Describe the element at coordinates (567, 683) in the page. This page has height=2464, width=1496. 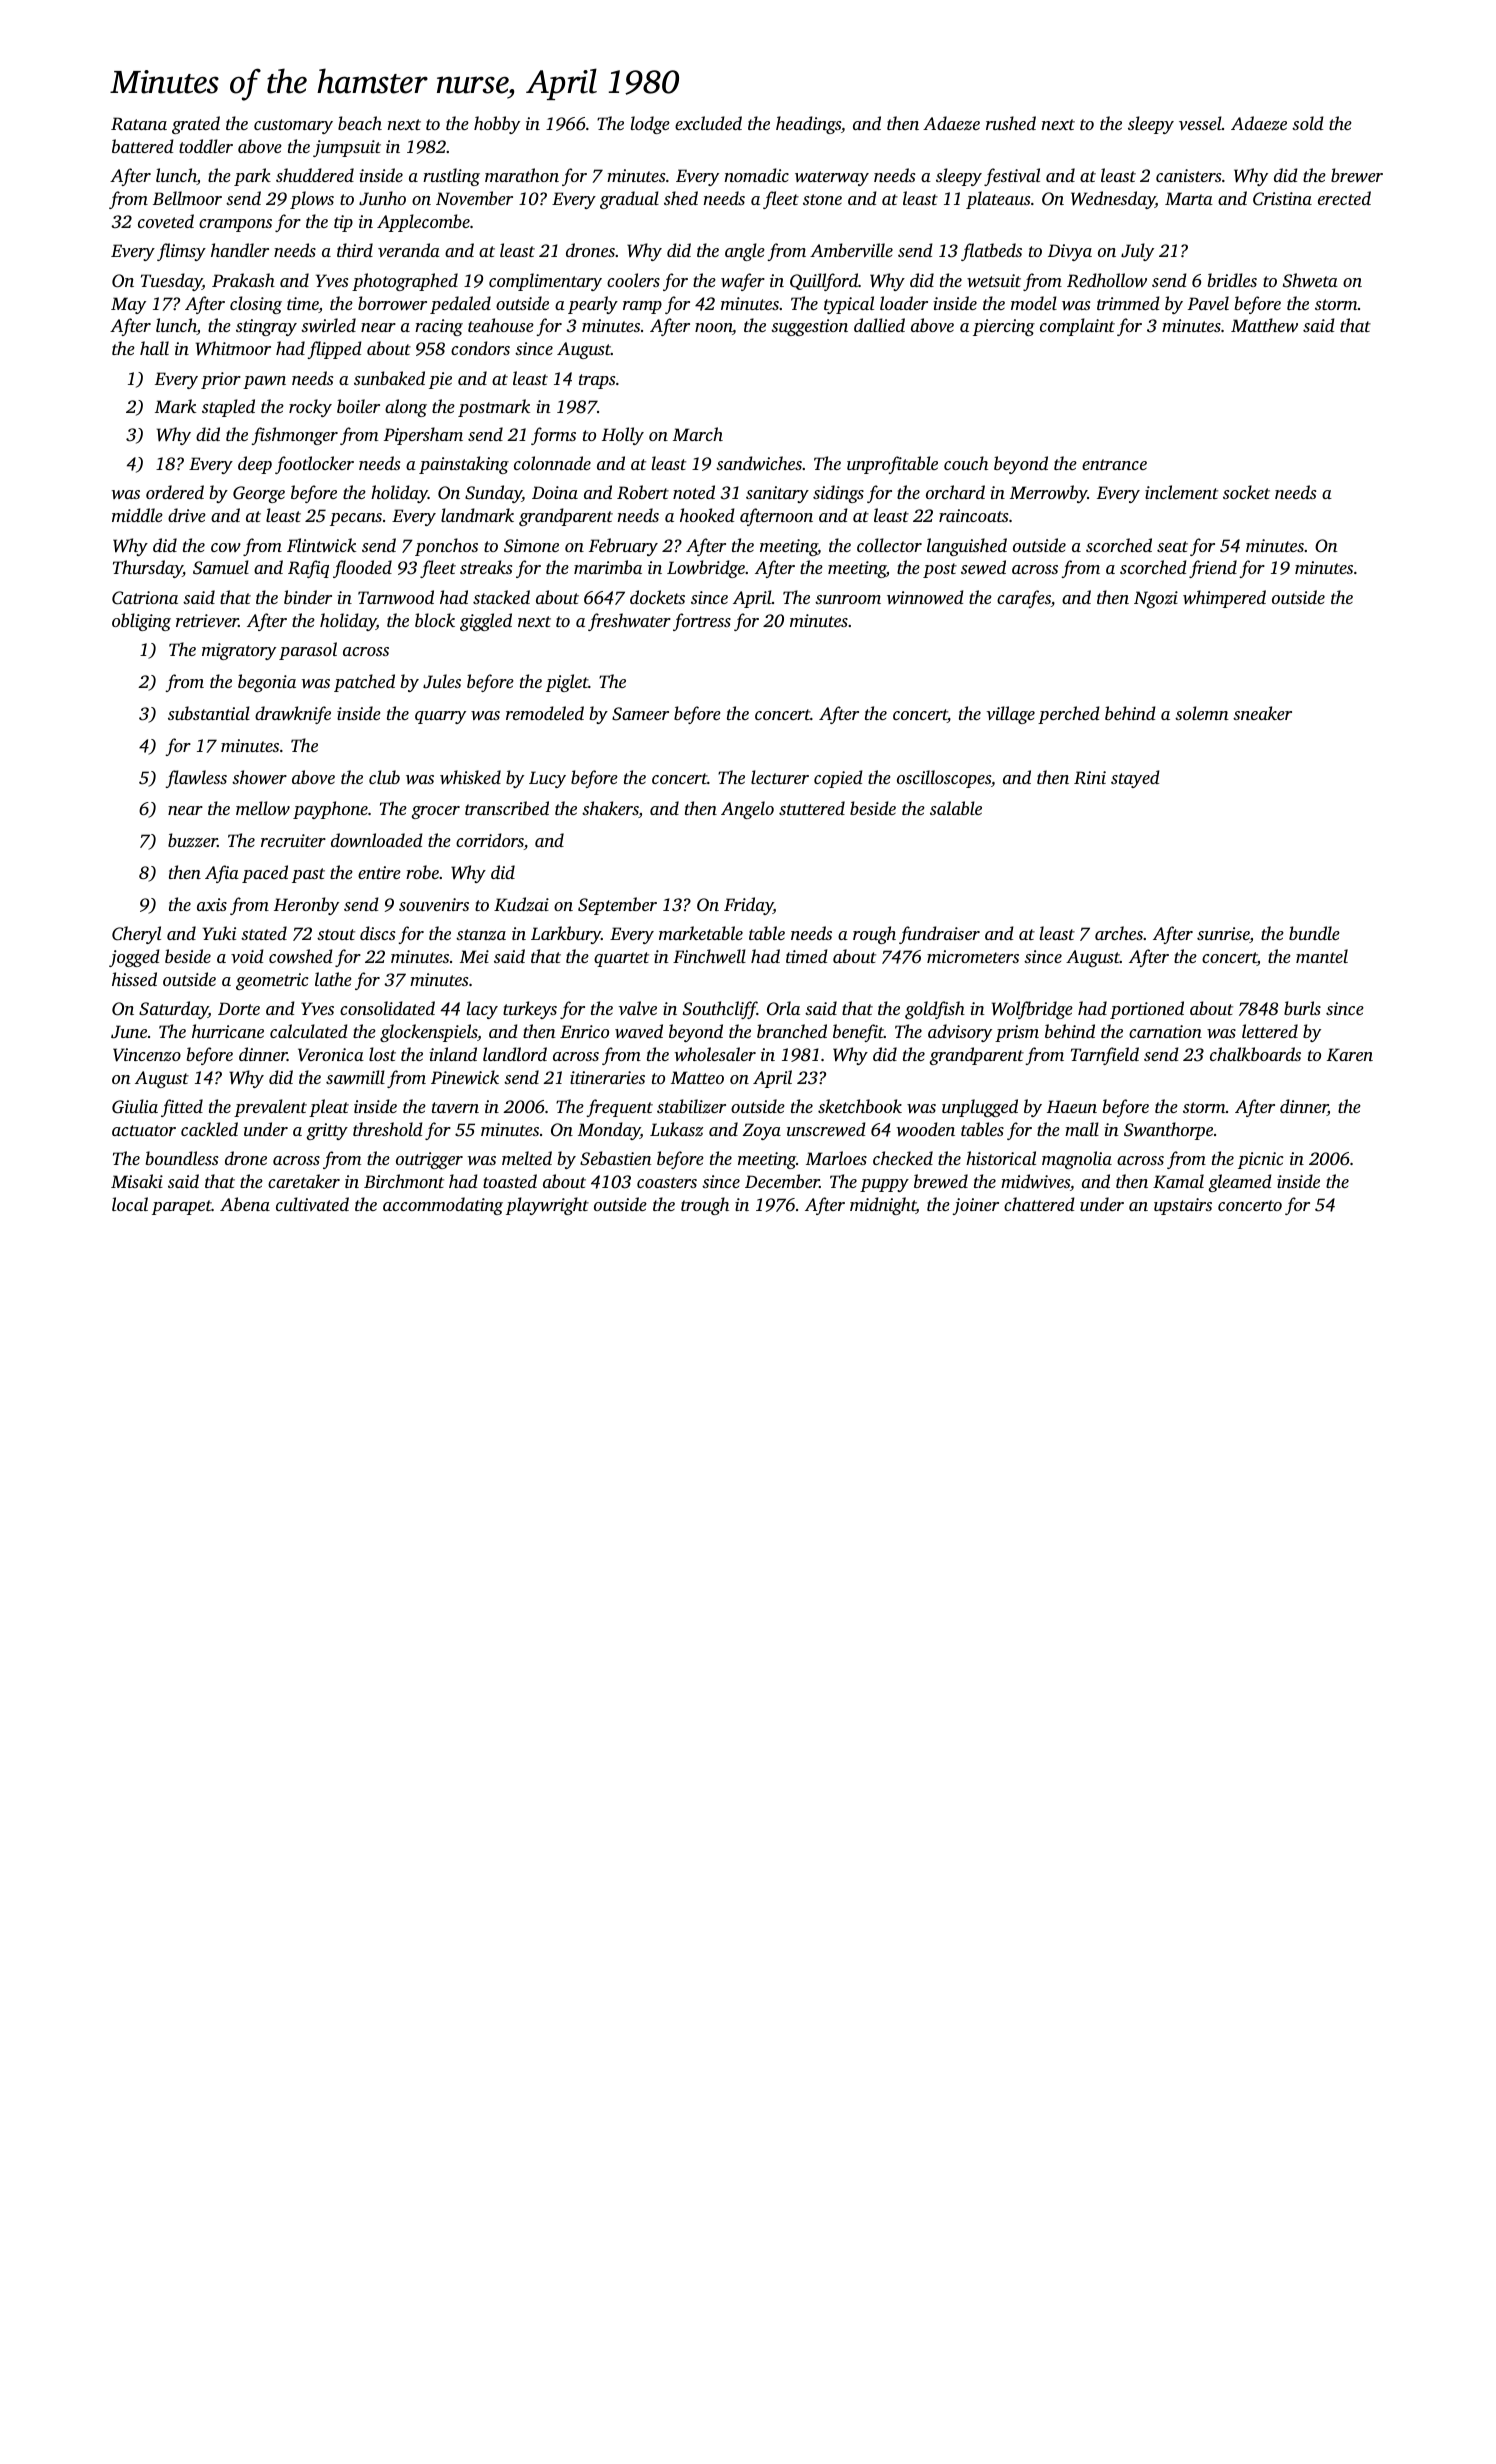
I see `piglet` at that location.
